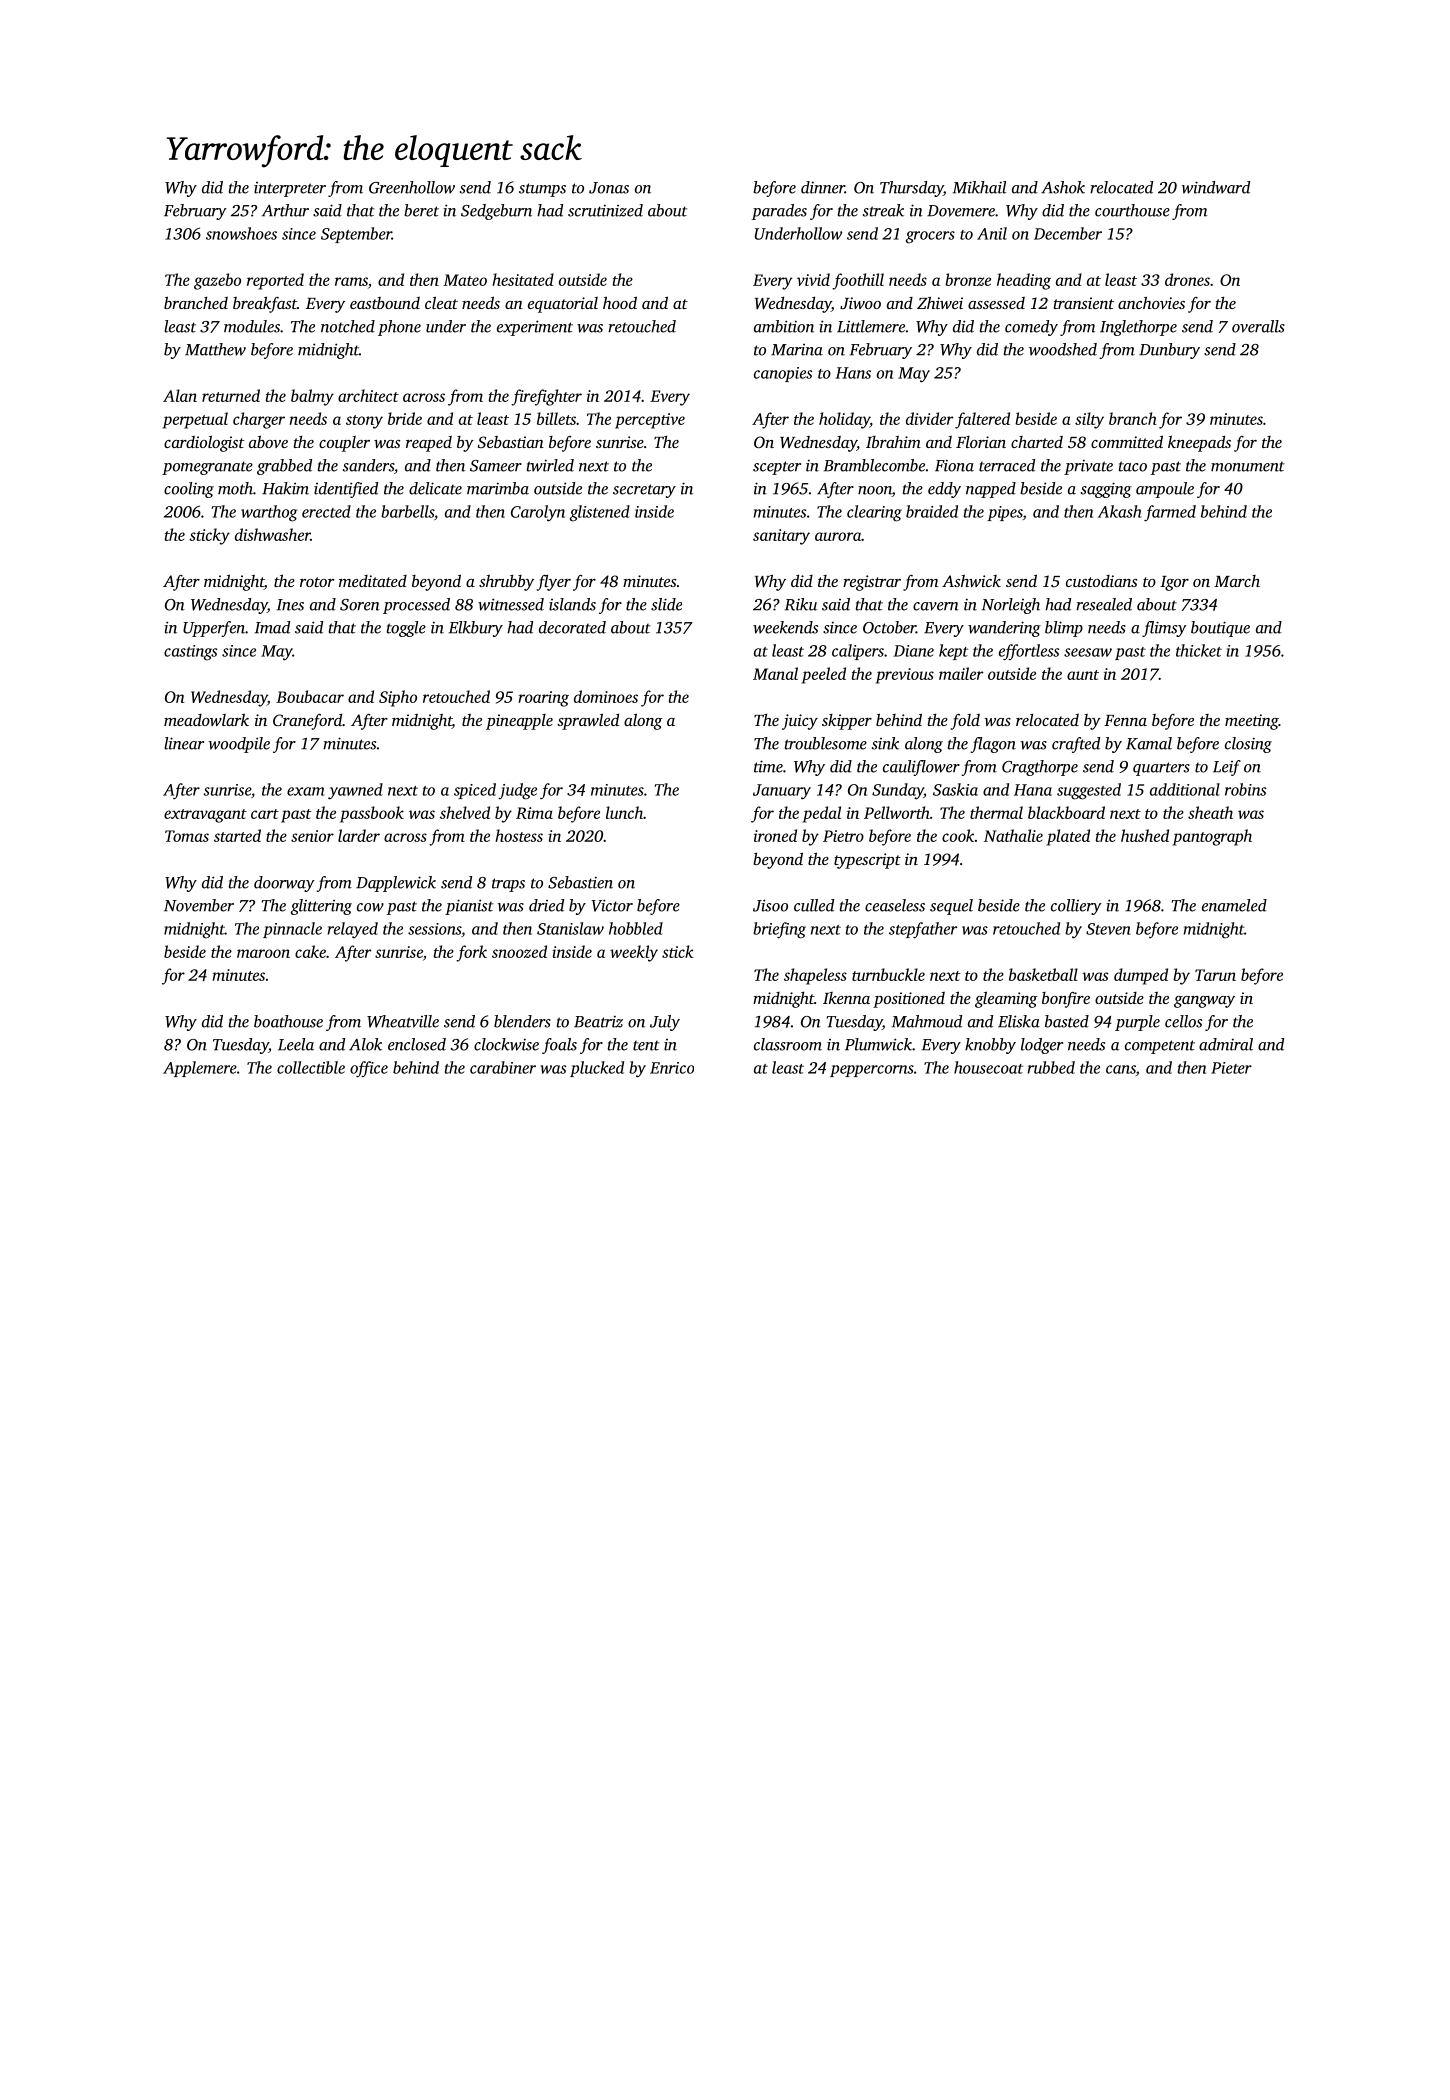  What do you see at coordinates (503, 1067) in the page?
I see `carabiner` at bounding box center [503, 1067].
